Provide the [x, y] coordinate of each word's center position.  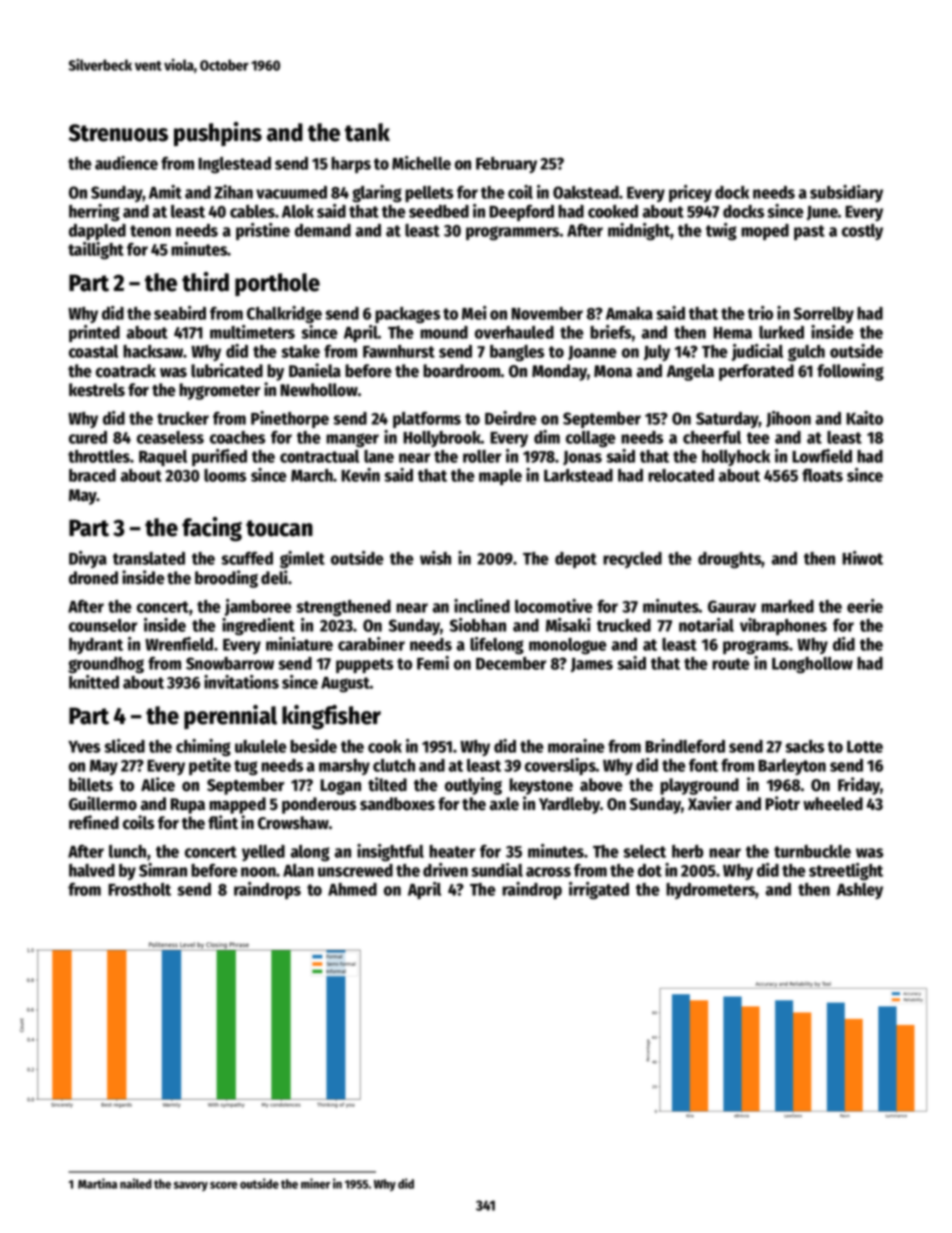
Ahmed [352, 889]
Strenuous [118, 133]
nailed [136, 1183]
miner [315, 1183]
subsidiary [846, 193]
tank [367, 132]
